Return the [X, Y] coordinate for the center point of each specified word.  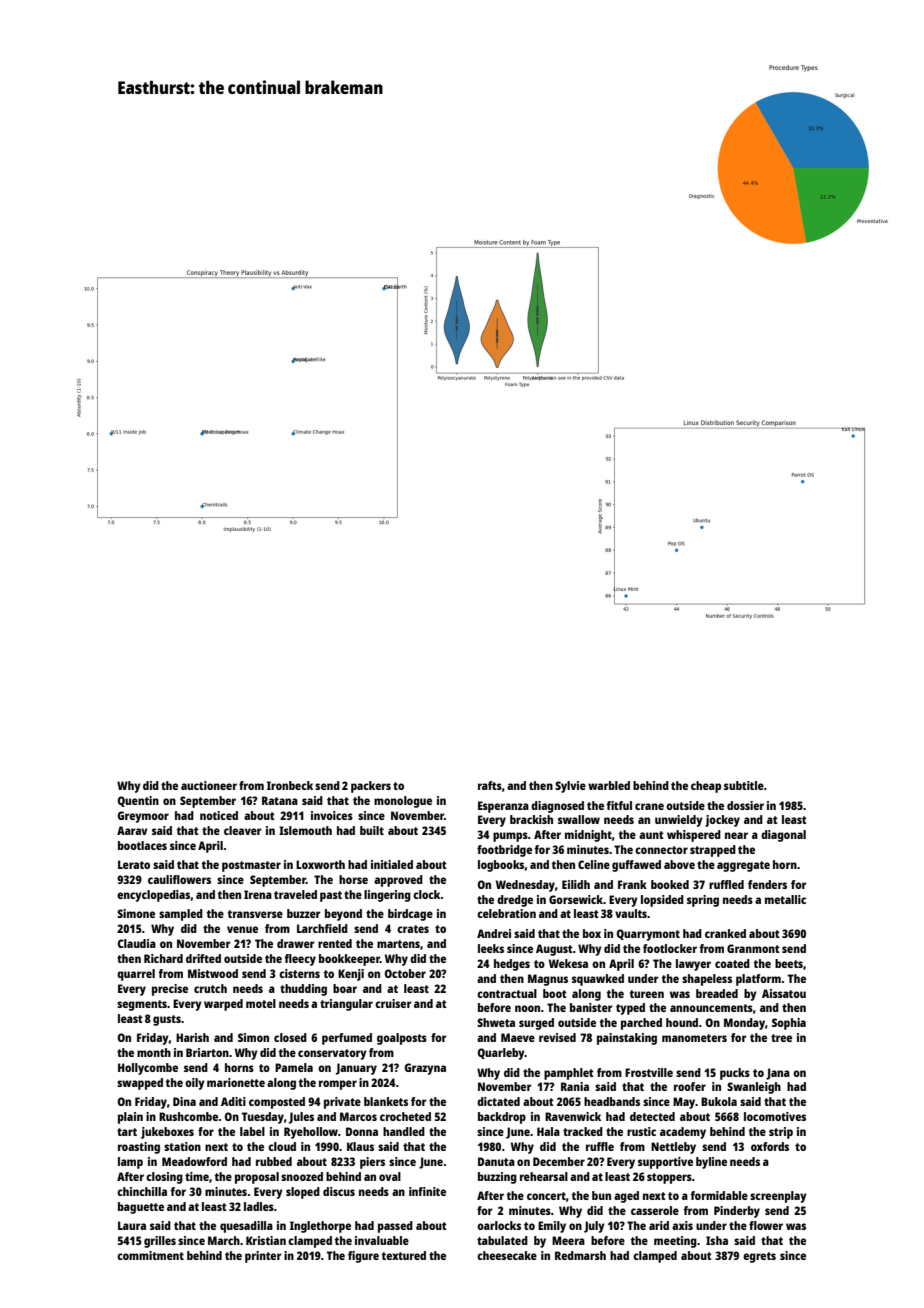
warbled [609, 785]
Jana [778, 1074]
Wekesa [568, 963]
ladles [259, 1206]
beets [789, 963]
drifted [203, 958]
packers [371, 787]
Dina [184, 1101]
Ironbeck [290, 785]
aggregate [743, 866]
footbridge [504, 851]
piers [372, 1163]
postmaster [251, 866]
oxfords [770, 1146]
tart [127, 1132]
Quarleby [501, 1054]
